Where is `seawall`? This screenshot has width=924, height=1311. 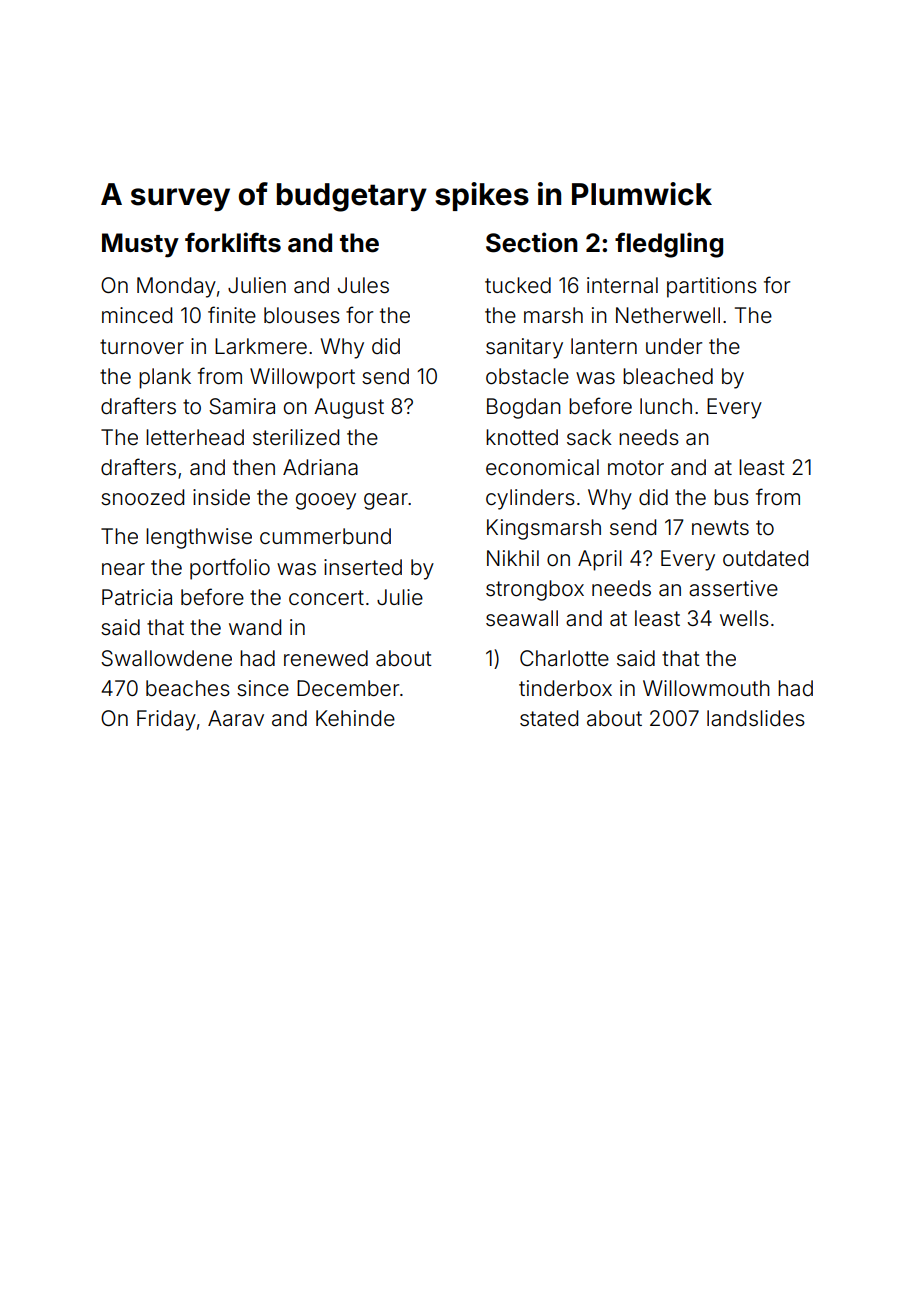
seawall is located at coordinates (522, 618).
